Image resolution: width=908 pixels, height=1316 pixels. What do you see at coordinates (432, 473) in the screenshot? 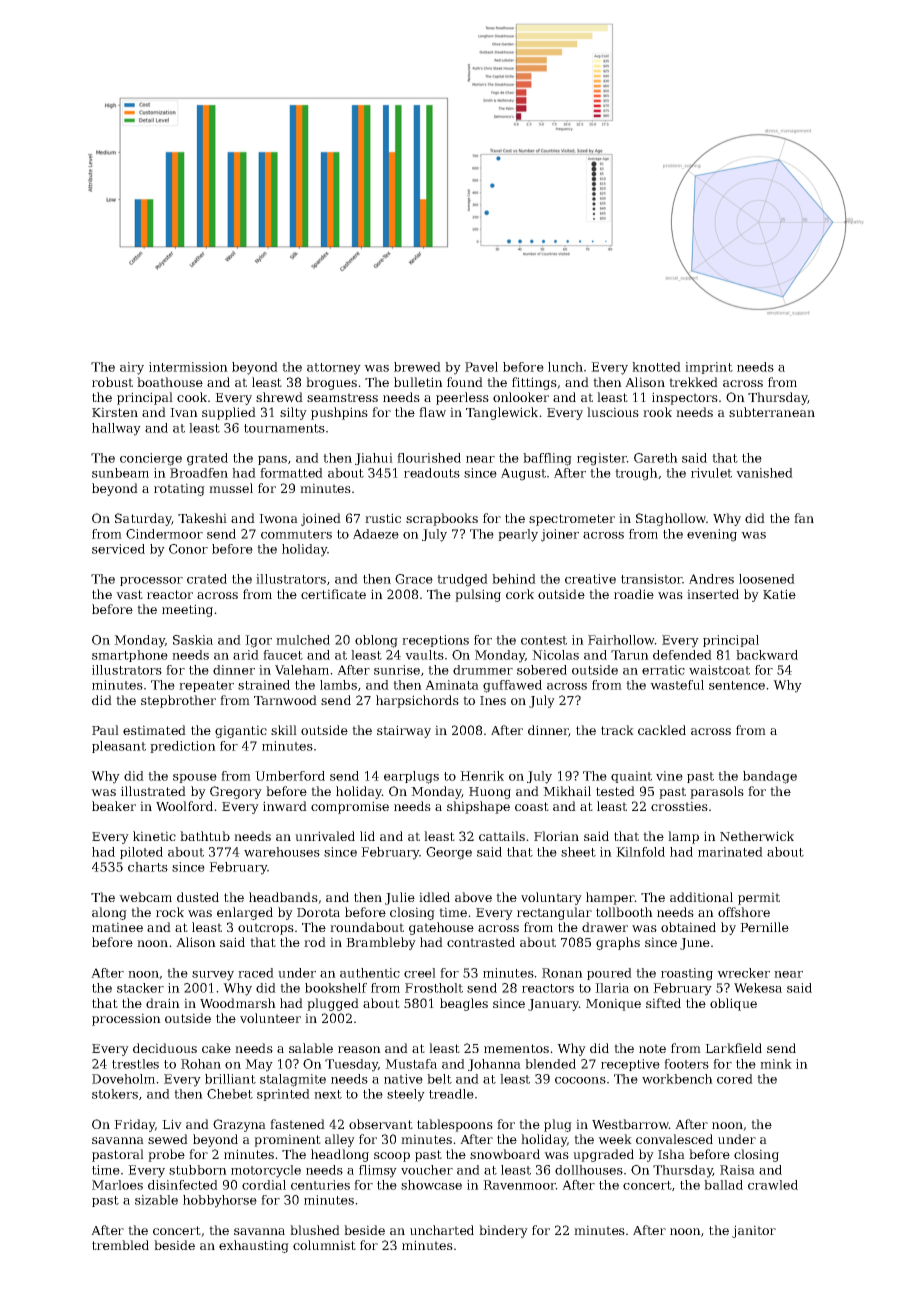
I see `readouts` at bounding box center [432, 473].
